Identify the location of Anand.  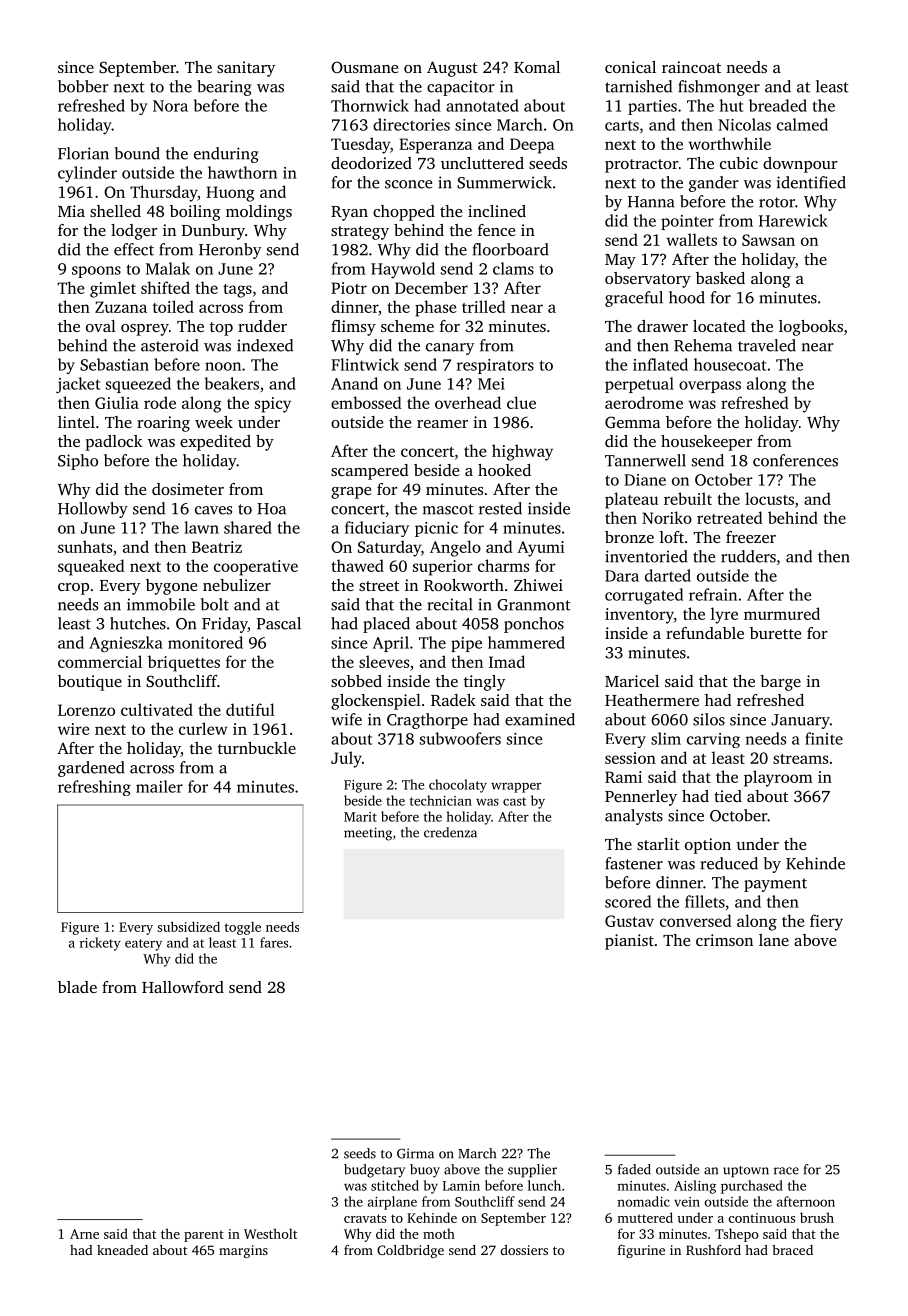
(354, 383).
